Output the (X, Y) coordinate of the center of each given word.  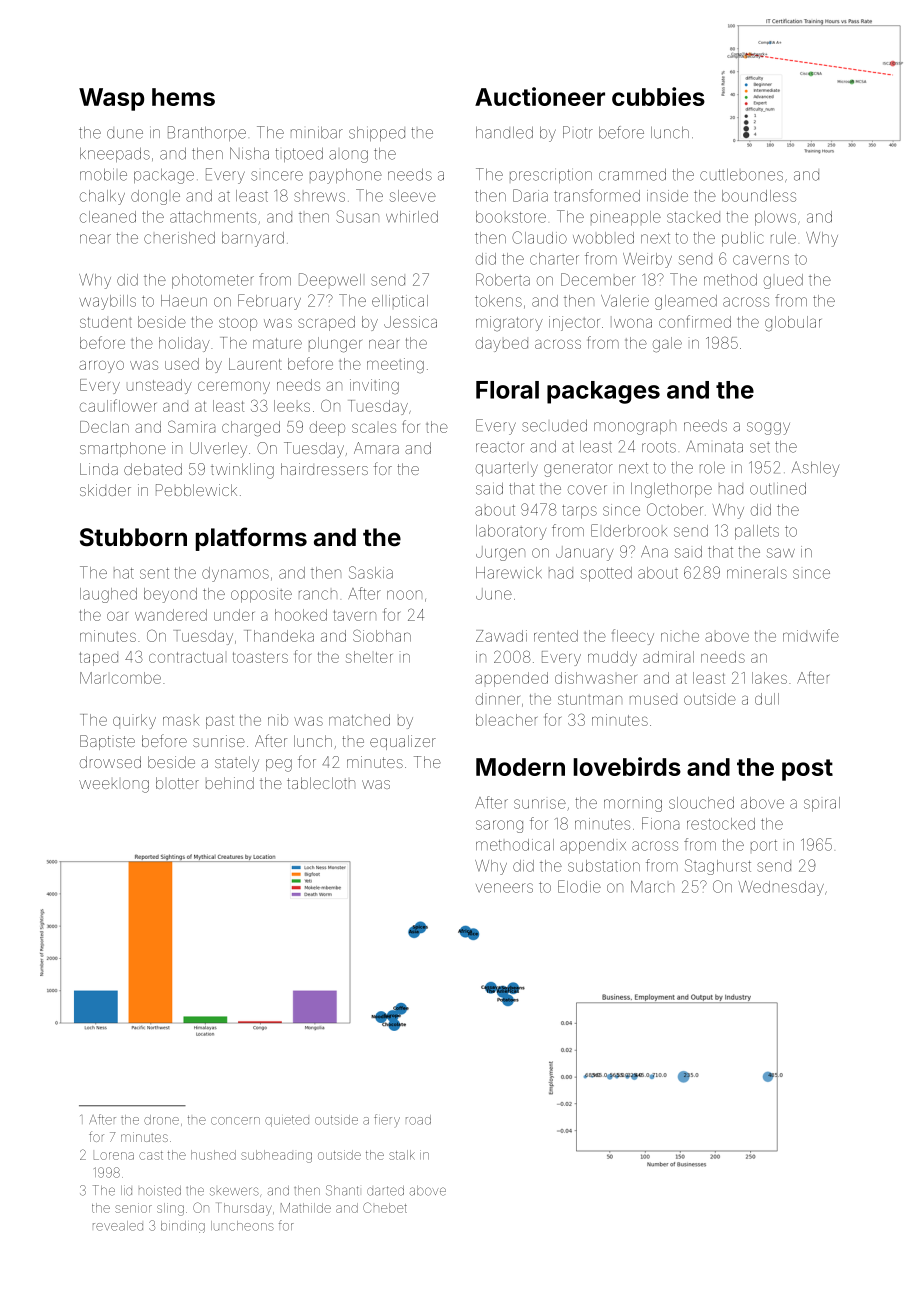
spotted (606, 574)
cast (151, 1155)
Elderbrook (629, 530)
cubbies (658, 96)
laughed (108, 595)
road (418, 1120)
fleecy (633, 637)
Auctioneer (540, 96)
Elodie (579, 886)
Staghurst (718, 867)
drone (161, 1120)
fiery (387, 1120)
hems (183, 97)
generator (578, 469)
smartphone (123, 449)
